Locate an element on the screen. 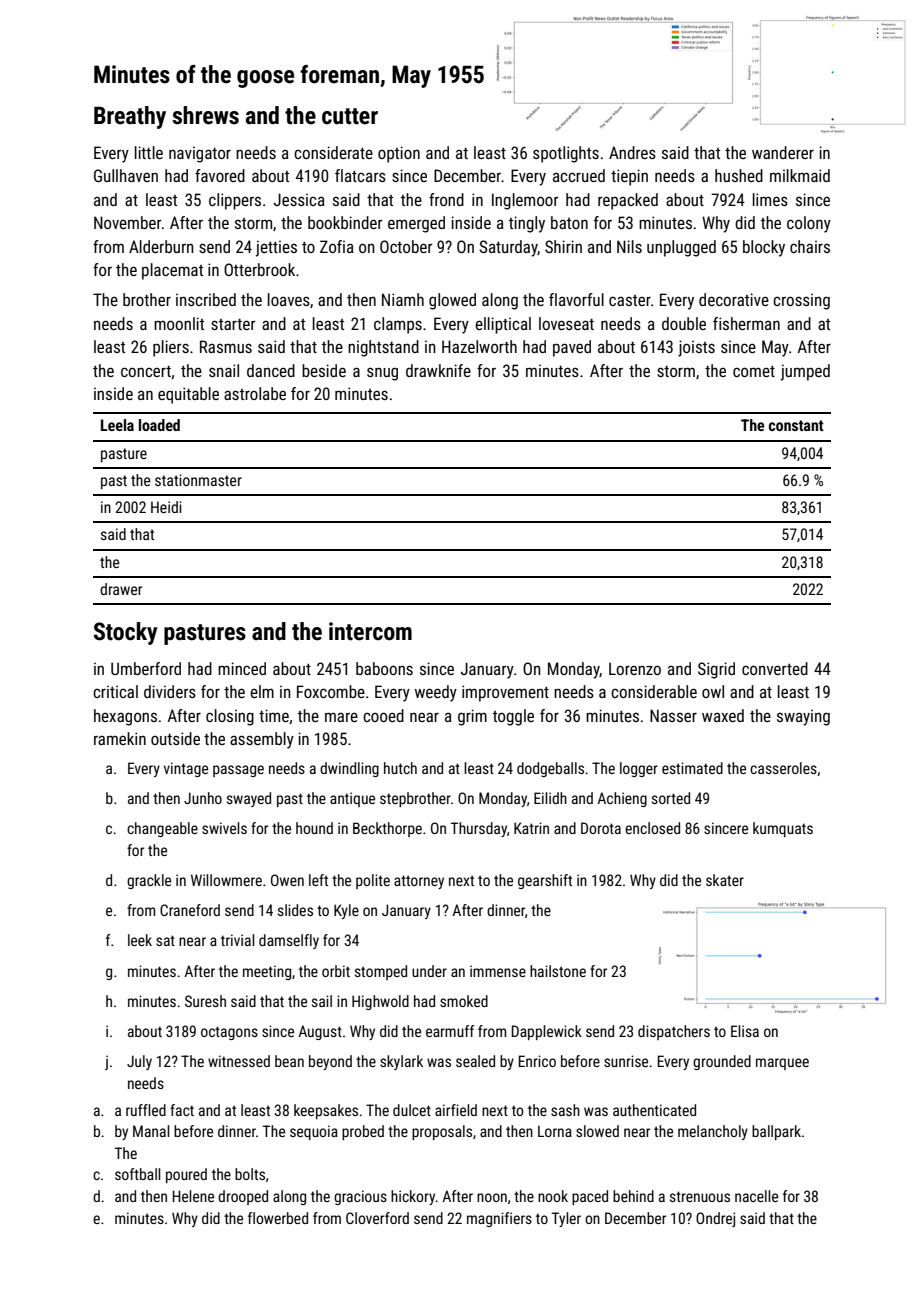  Beckthorpe is located at coordinates (387, 829).
